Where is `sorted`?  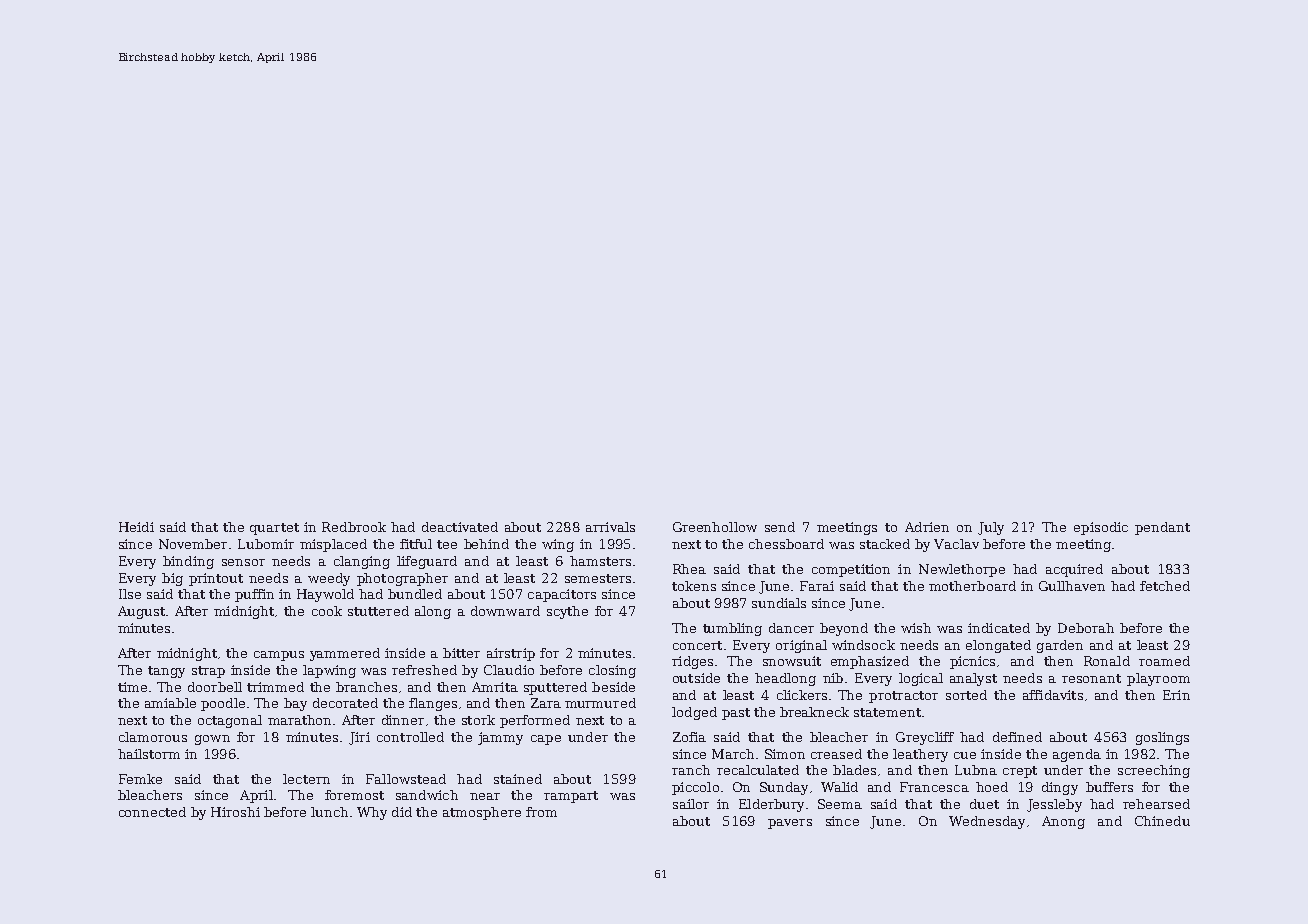 sorted is located at coordinates (966, 695).
